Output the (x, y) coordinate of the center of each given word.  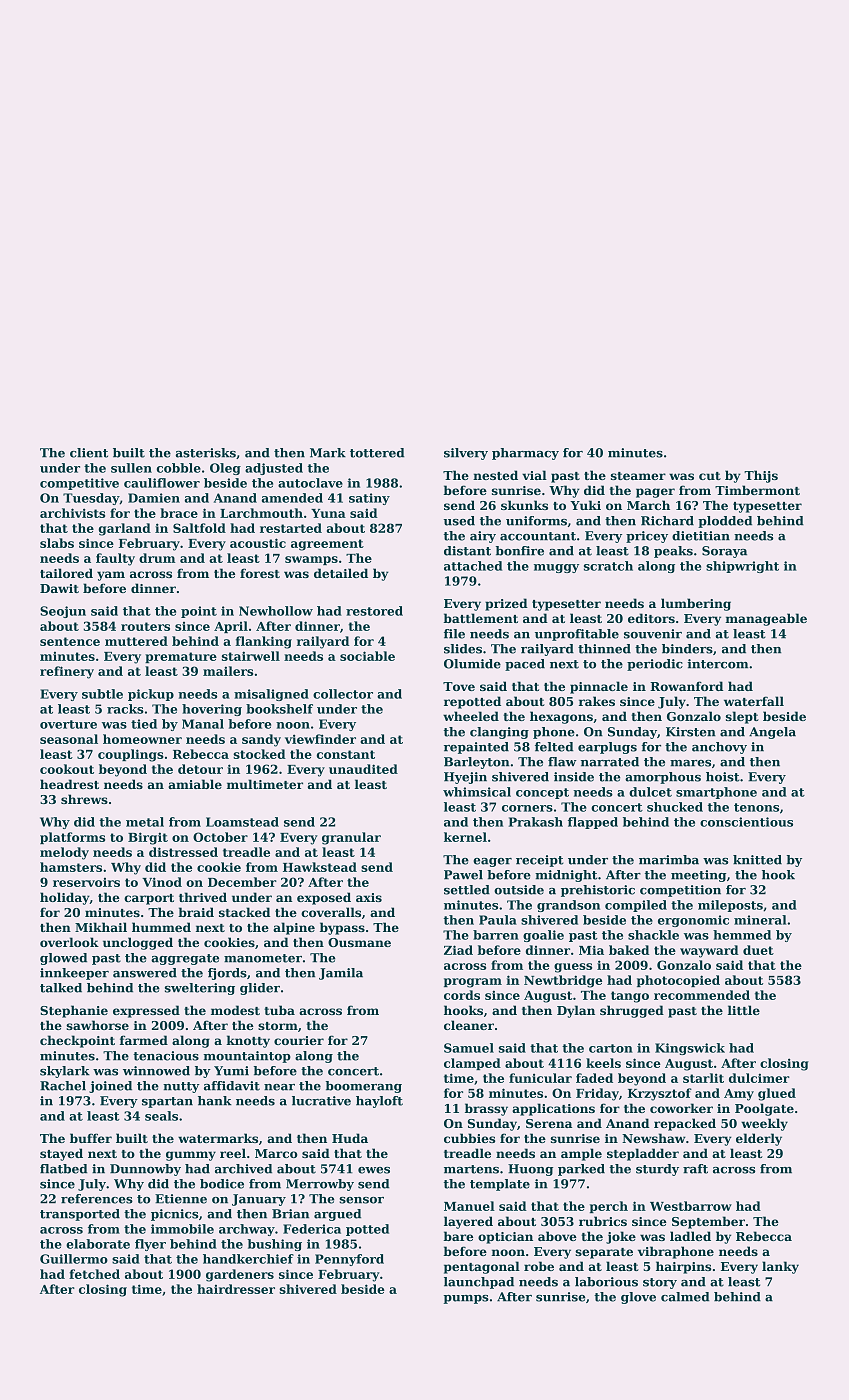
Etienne (181, 1199)
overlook (69, 942)
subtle (102, 694)
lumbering (696, 604)
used (459, 521)
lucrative (321, 1101)
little (744, 1010)
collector (343, 694)
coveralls (331, 912)
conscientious (746, 822)
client (89, 453)
